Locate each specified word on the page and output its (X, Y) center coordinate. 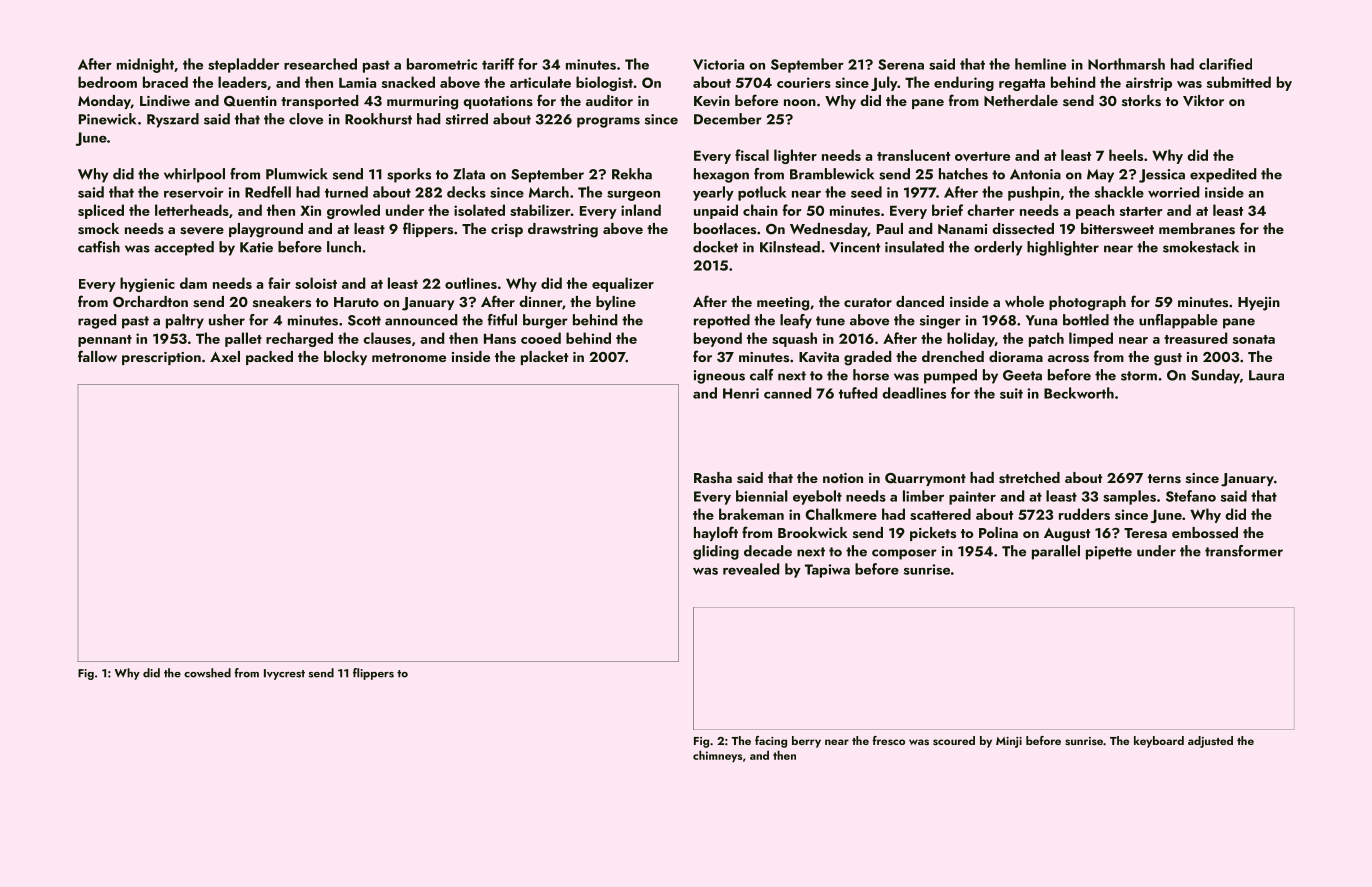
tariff (498, 64)
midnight (145, 65)
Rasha (713, 478)
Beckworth (1079, 393)
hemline (1040, 64)
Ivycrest (284, 674)
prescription (161, 358)
